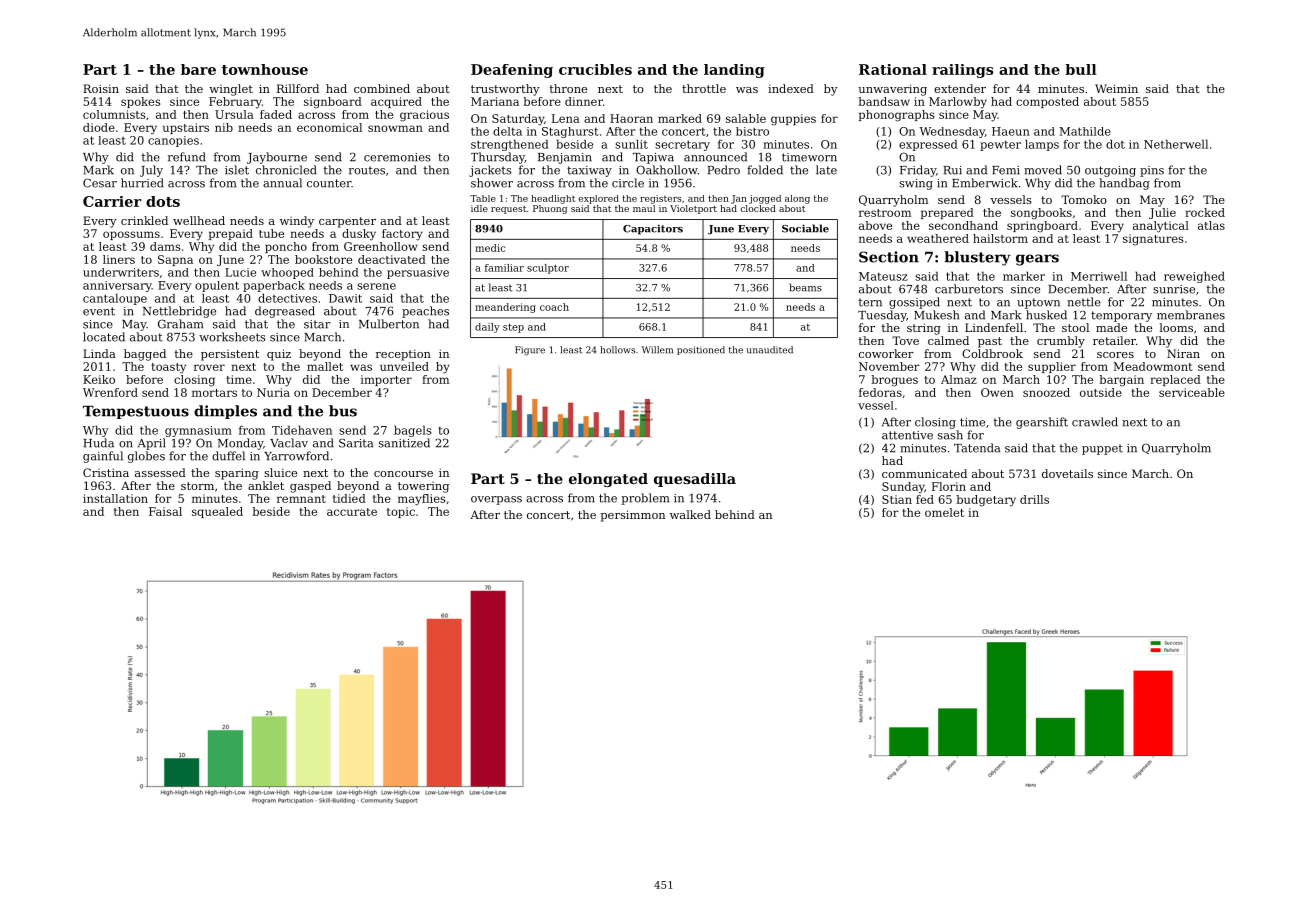 Image resolution: width=1308 pixels, height=924 pixels. Describe the element at coordinates (595, 69) in the page. I see `crucibles` at that location.
